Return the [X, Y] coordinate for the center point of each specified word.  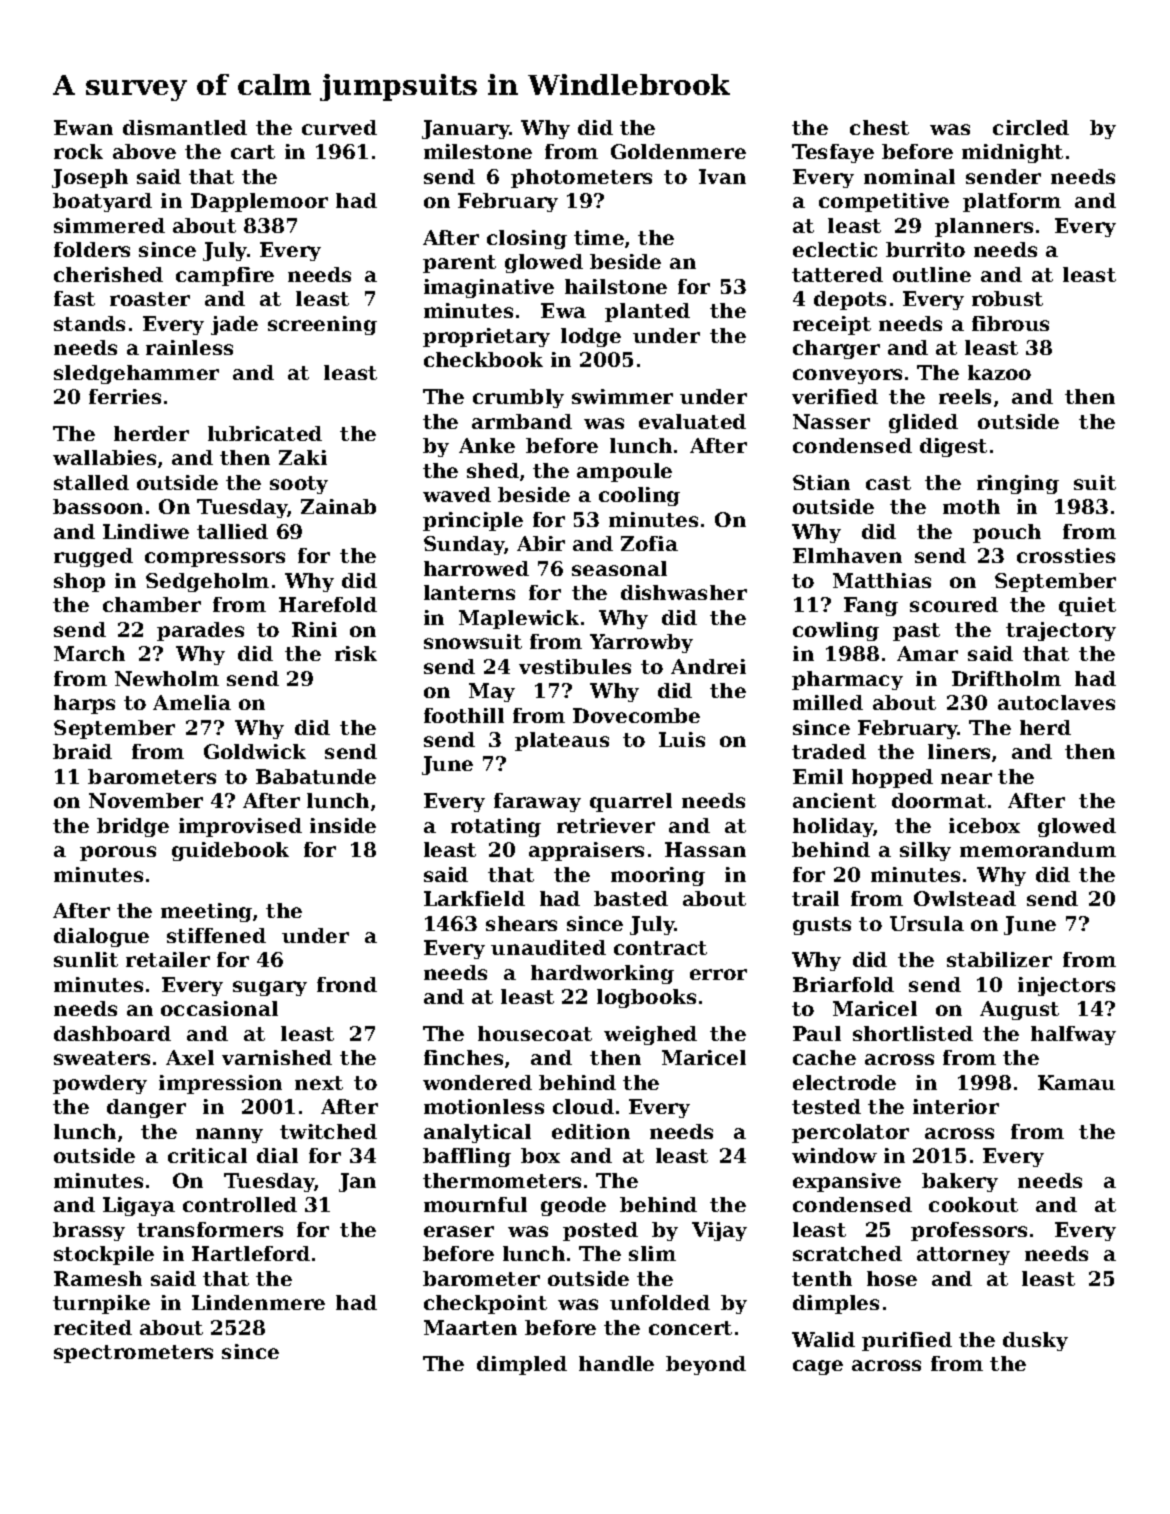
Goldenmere [678, 151]
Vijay [719, 1231]
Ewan [83, 127]
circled [1031, 127]
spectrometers [133, 1354]
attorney [963, 1256]
